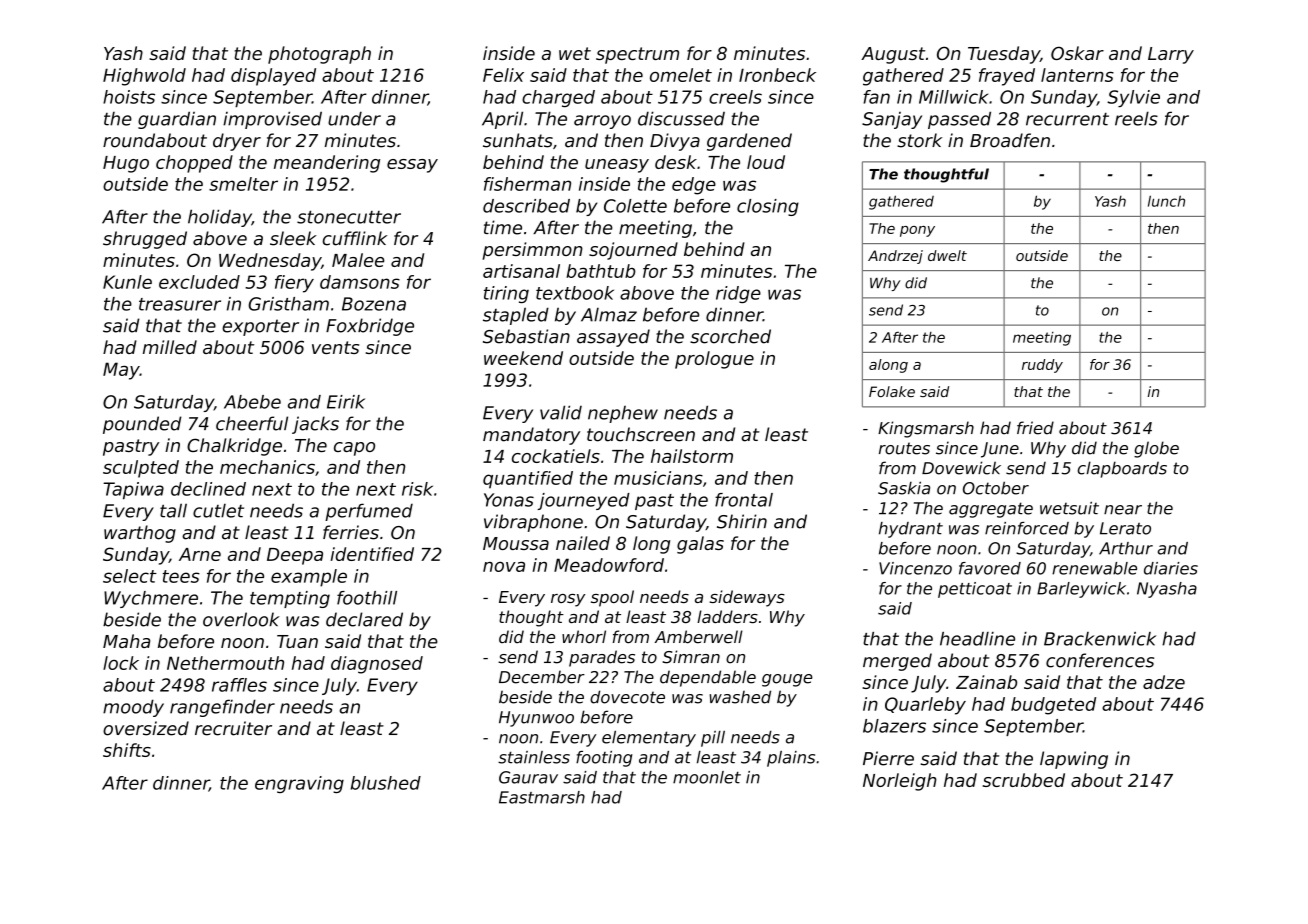  I want to click on Hugo, so click(126, 164).
